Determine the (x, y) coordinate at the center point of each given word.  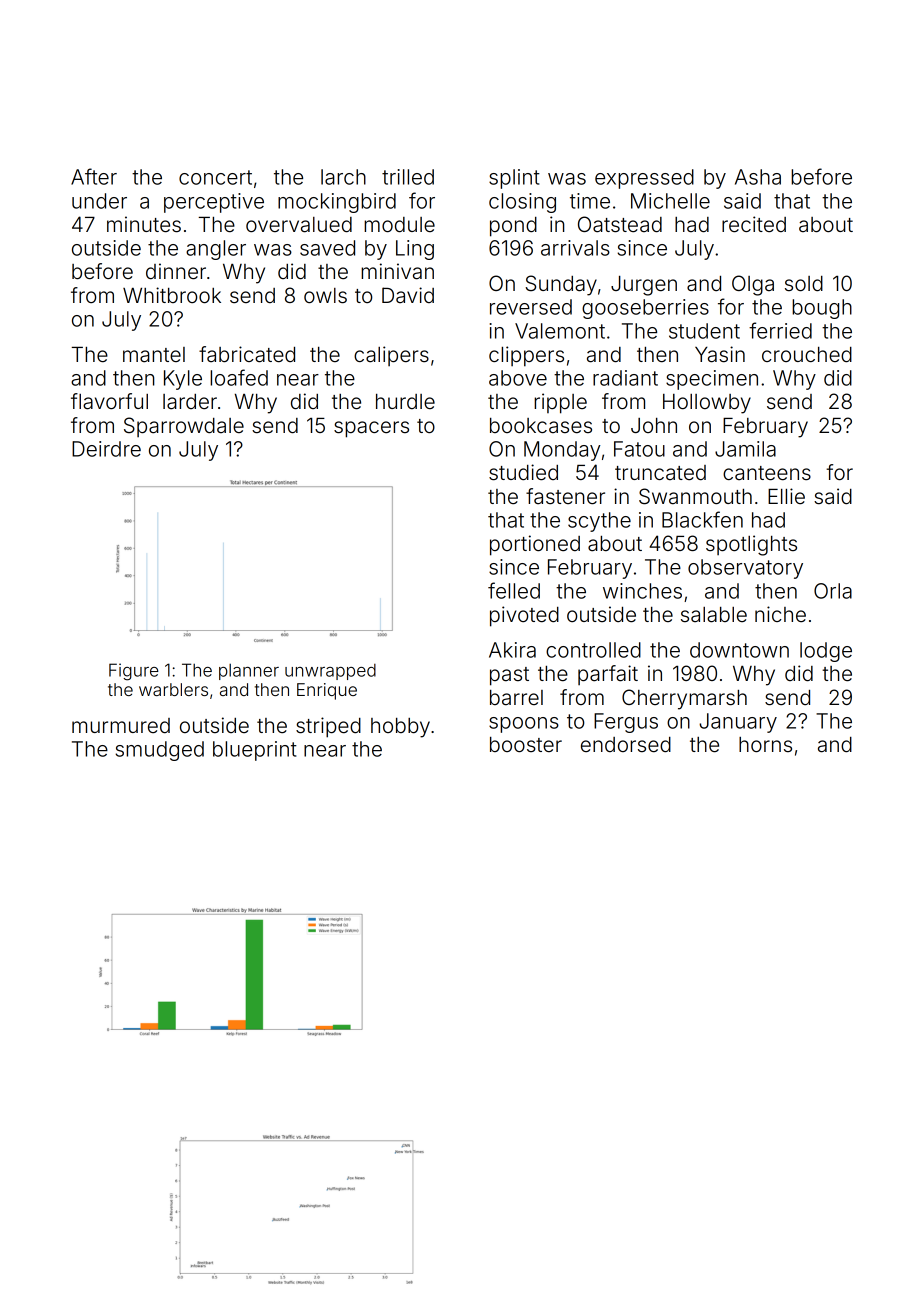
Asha (758, 177)
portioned (535, 545)
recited (754, 224)
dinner (176, 271)
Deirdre (106, 449)
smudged (159, 751)
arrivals (575, 248)
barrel (516, 698)
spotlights (751, 545)
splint (514, 179)
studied (523, 472)
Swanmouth (695, 496)
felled (514, 590)
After (94, 176)
